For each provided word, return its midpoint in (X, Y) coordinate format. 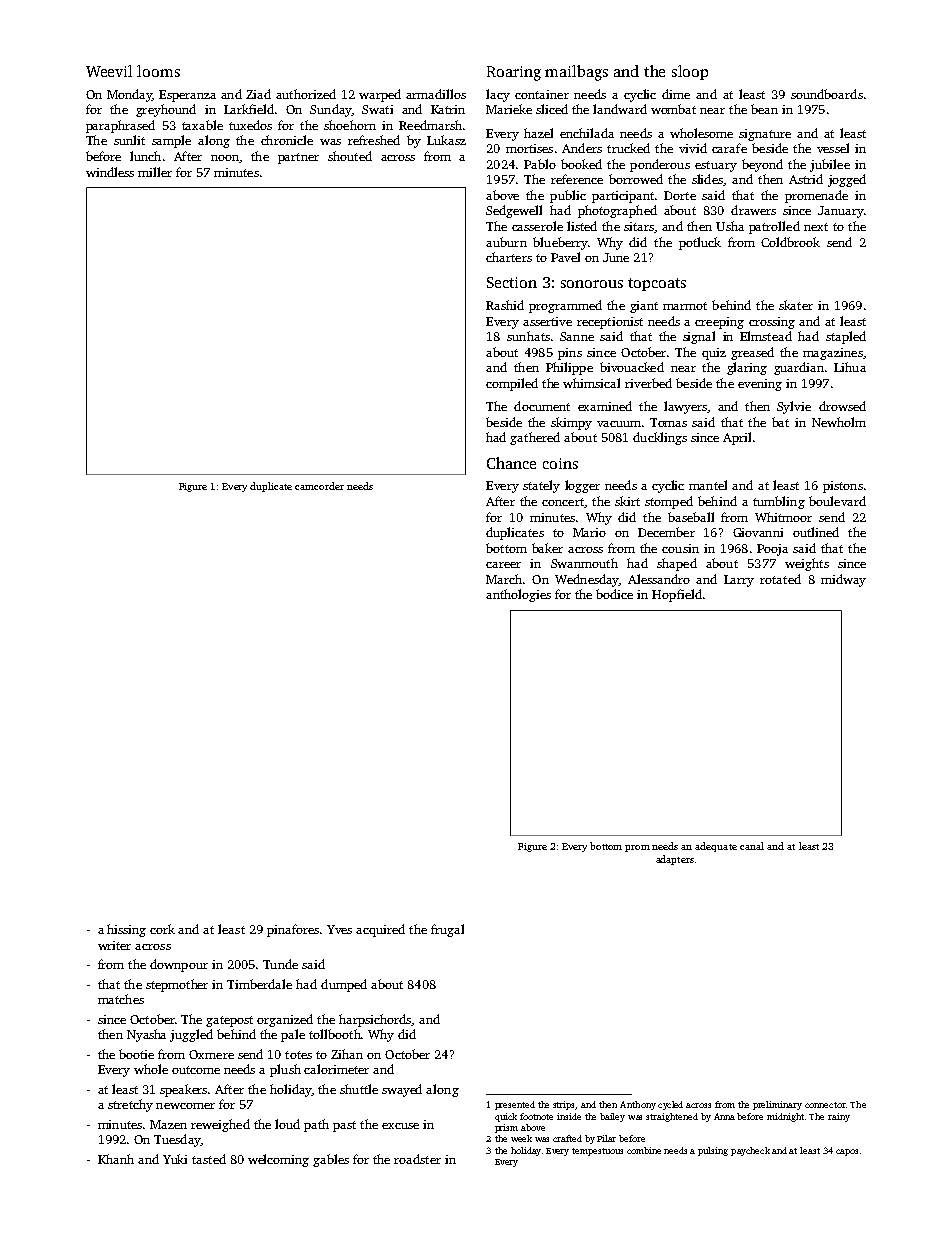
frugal (447, 930)
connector (825, 1105)
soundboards (827, 94)
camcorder (319, 486)
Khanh (116, 1159)
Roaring (514, 73)
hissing (126, 930)
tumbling (779, 502)
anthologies (518, 595)
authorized (306, 94)
